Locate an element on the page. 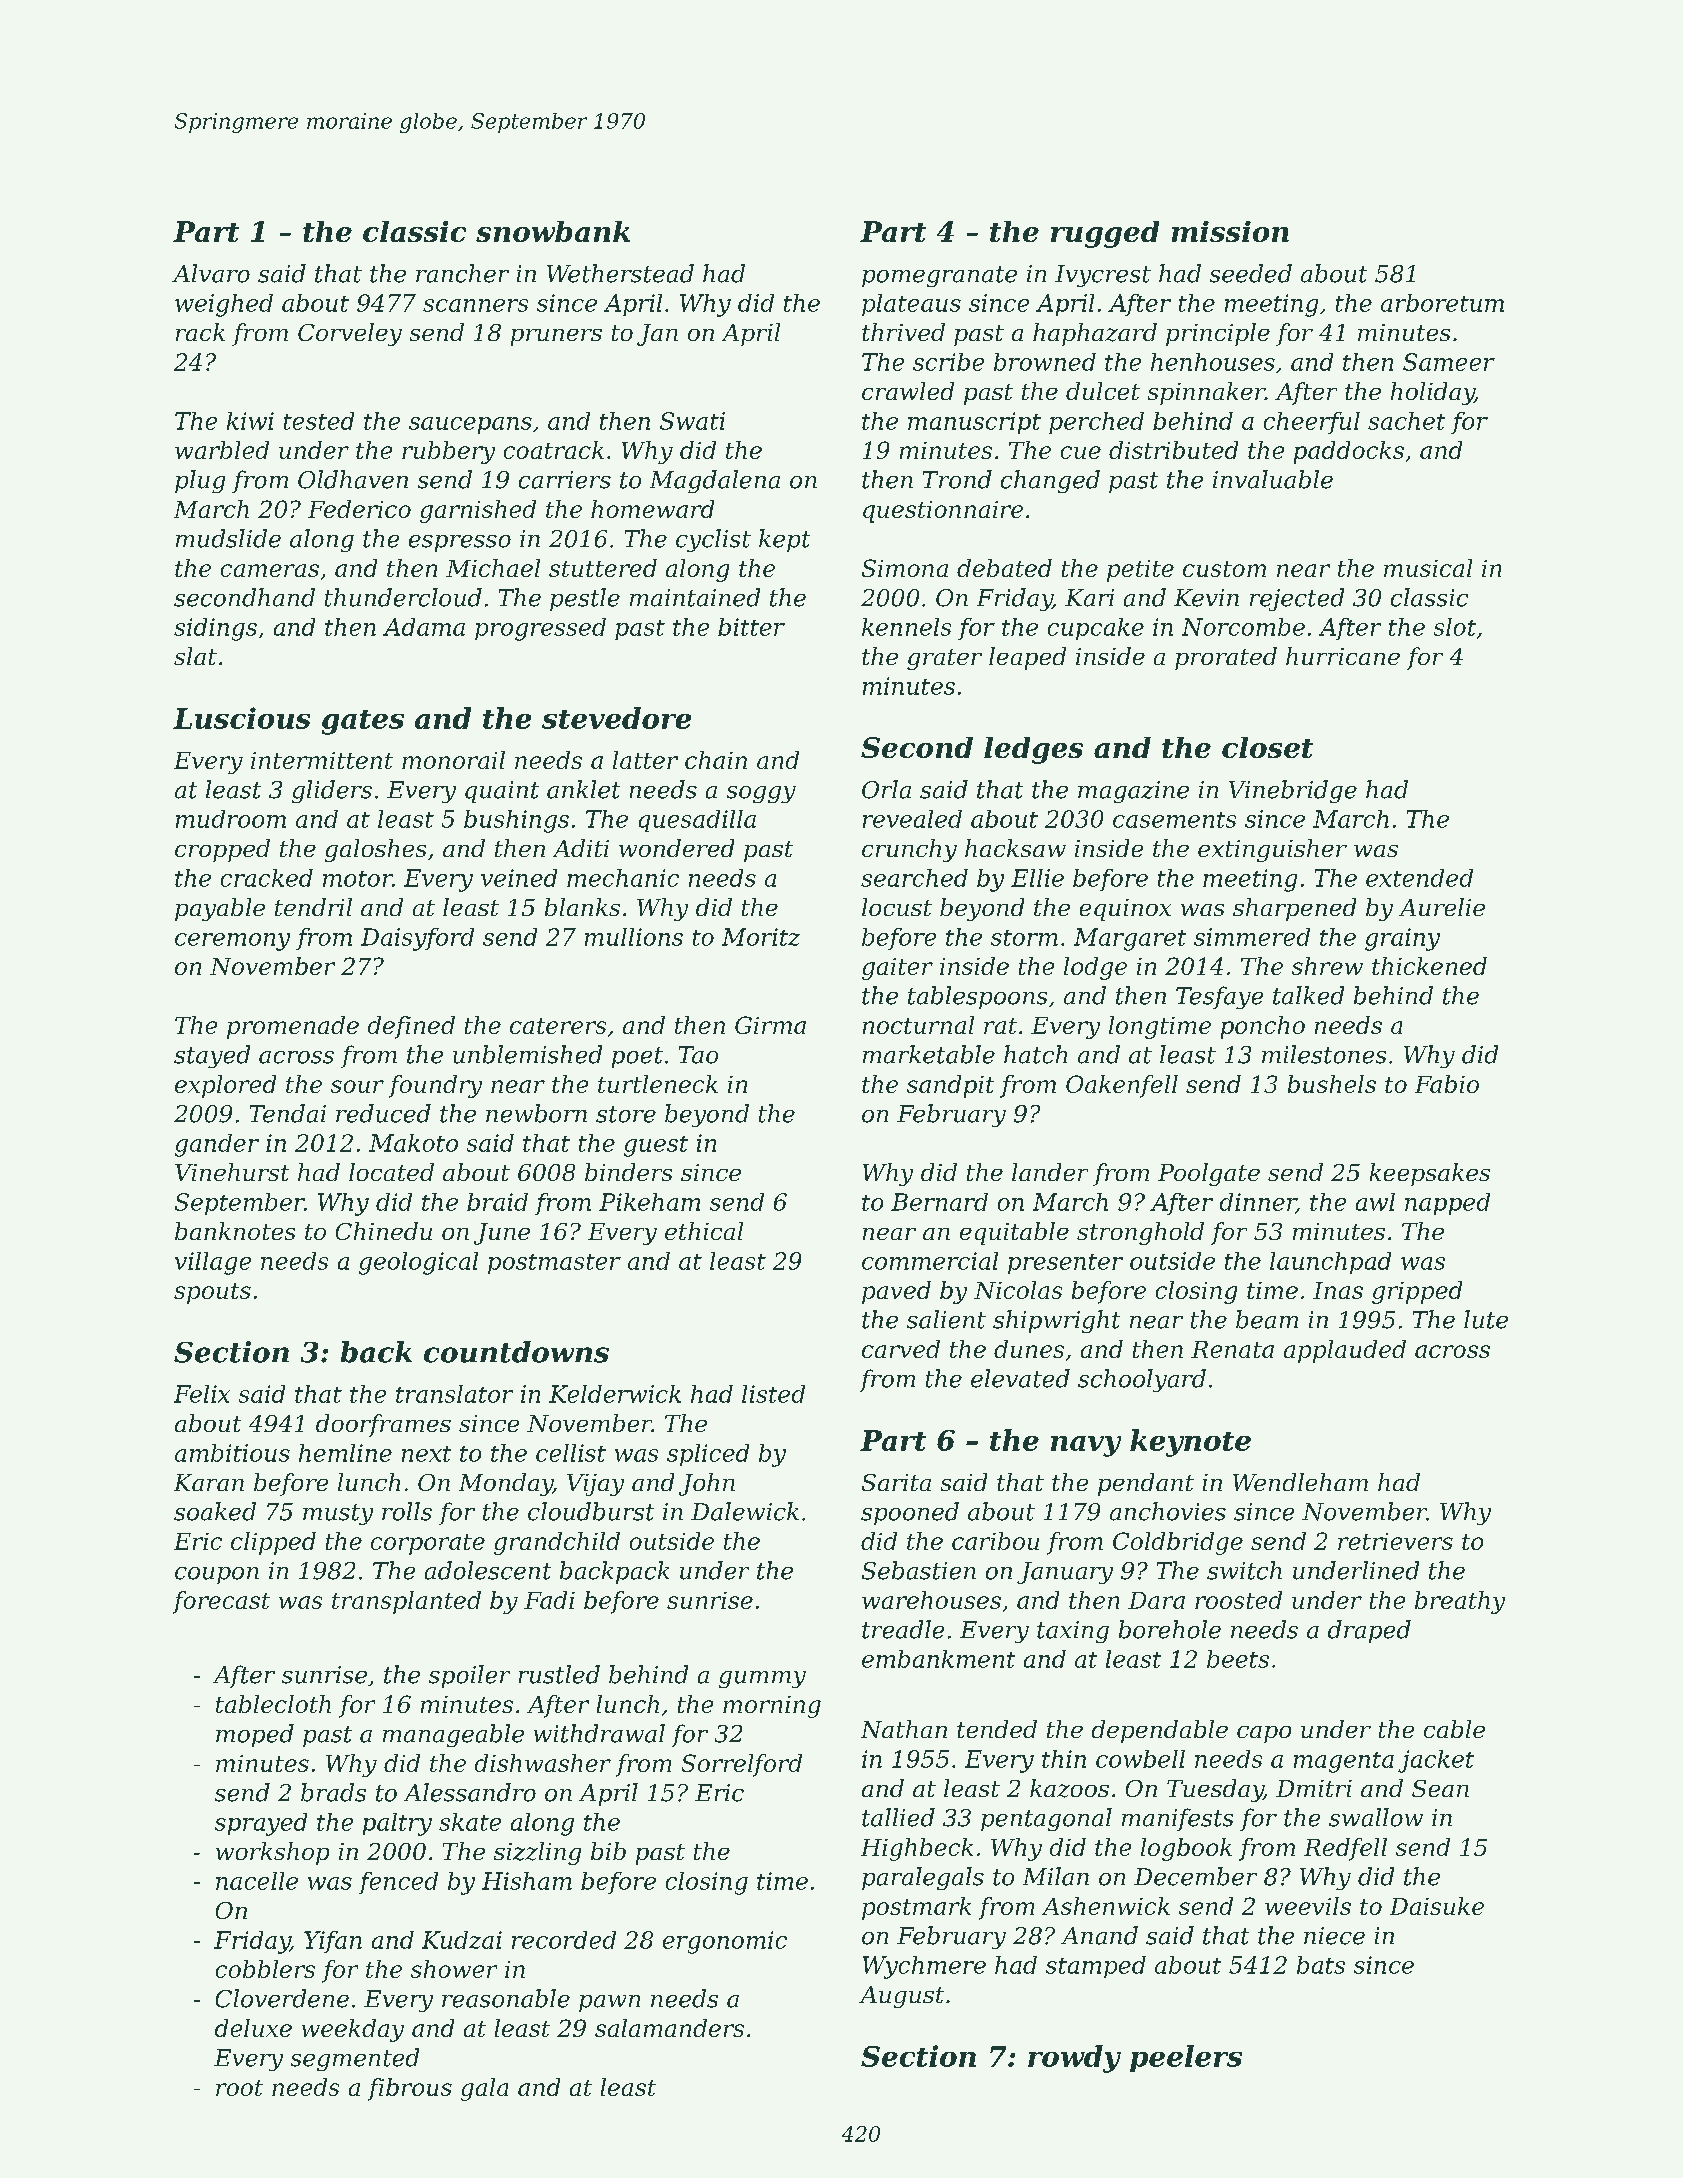 Image resolution: width=1683 pixels, height=2178 pixels. taxing is located at coordinates (1073, 1632).
